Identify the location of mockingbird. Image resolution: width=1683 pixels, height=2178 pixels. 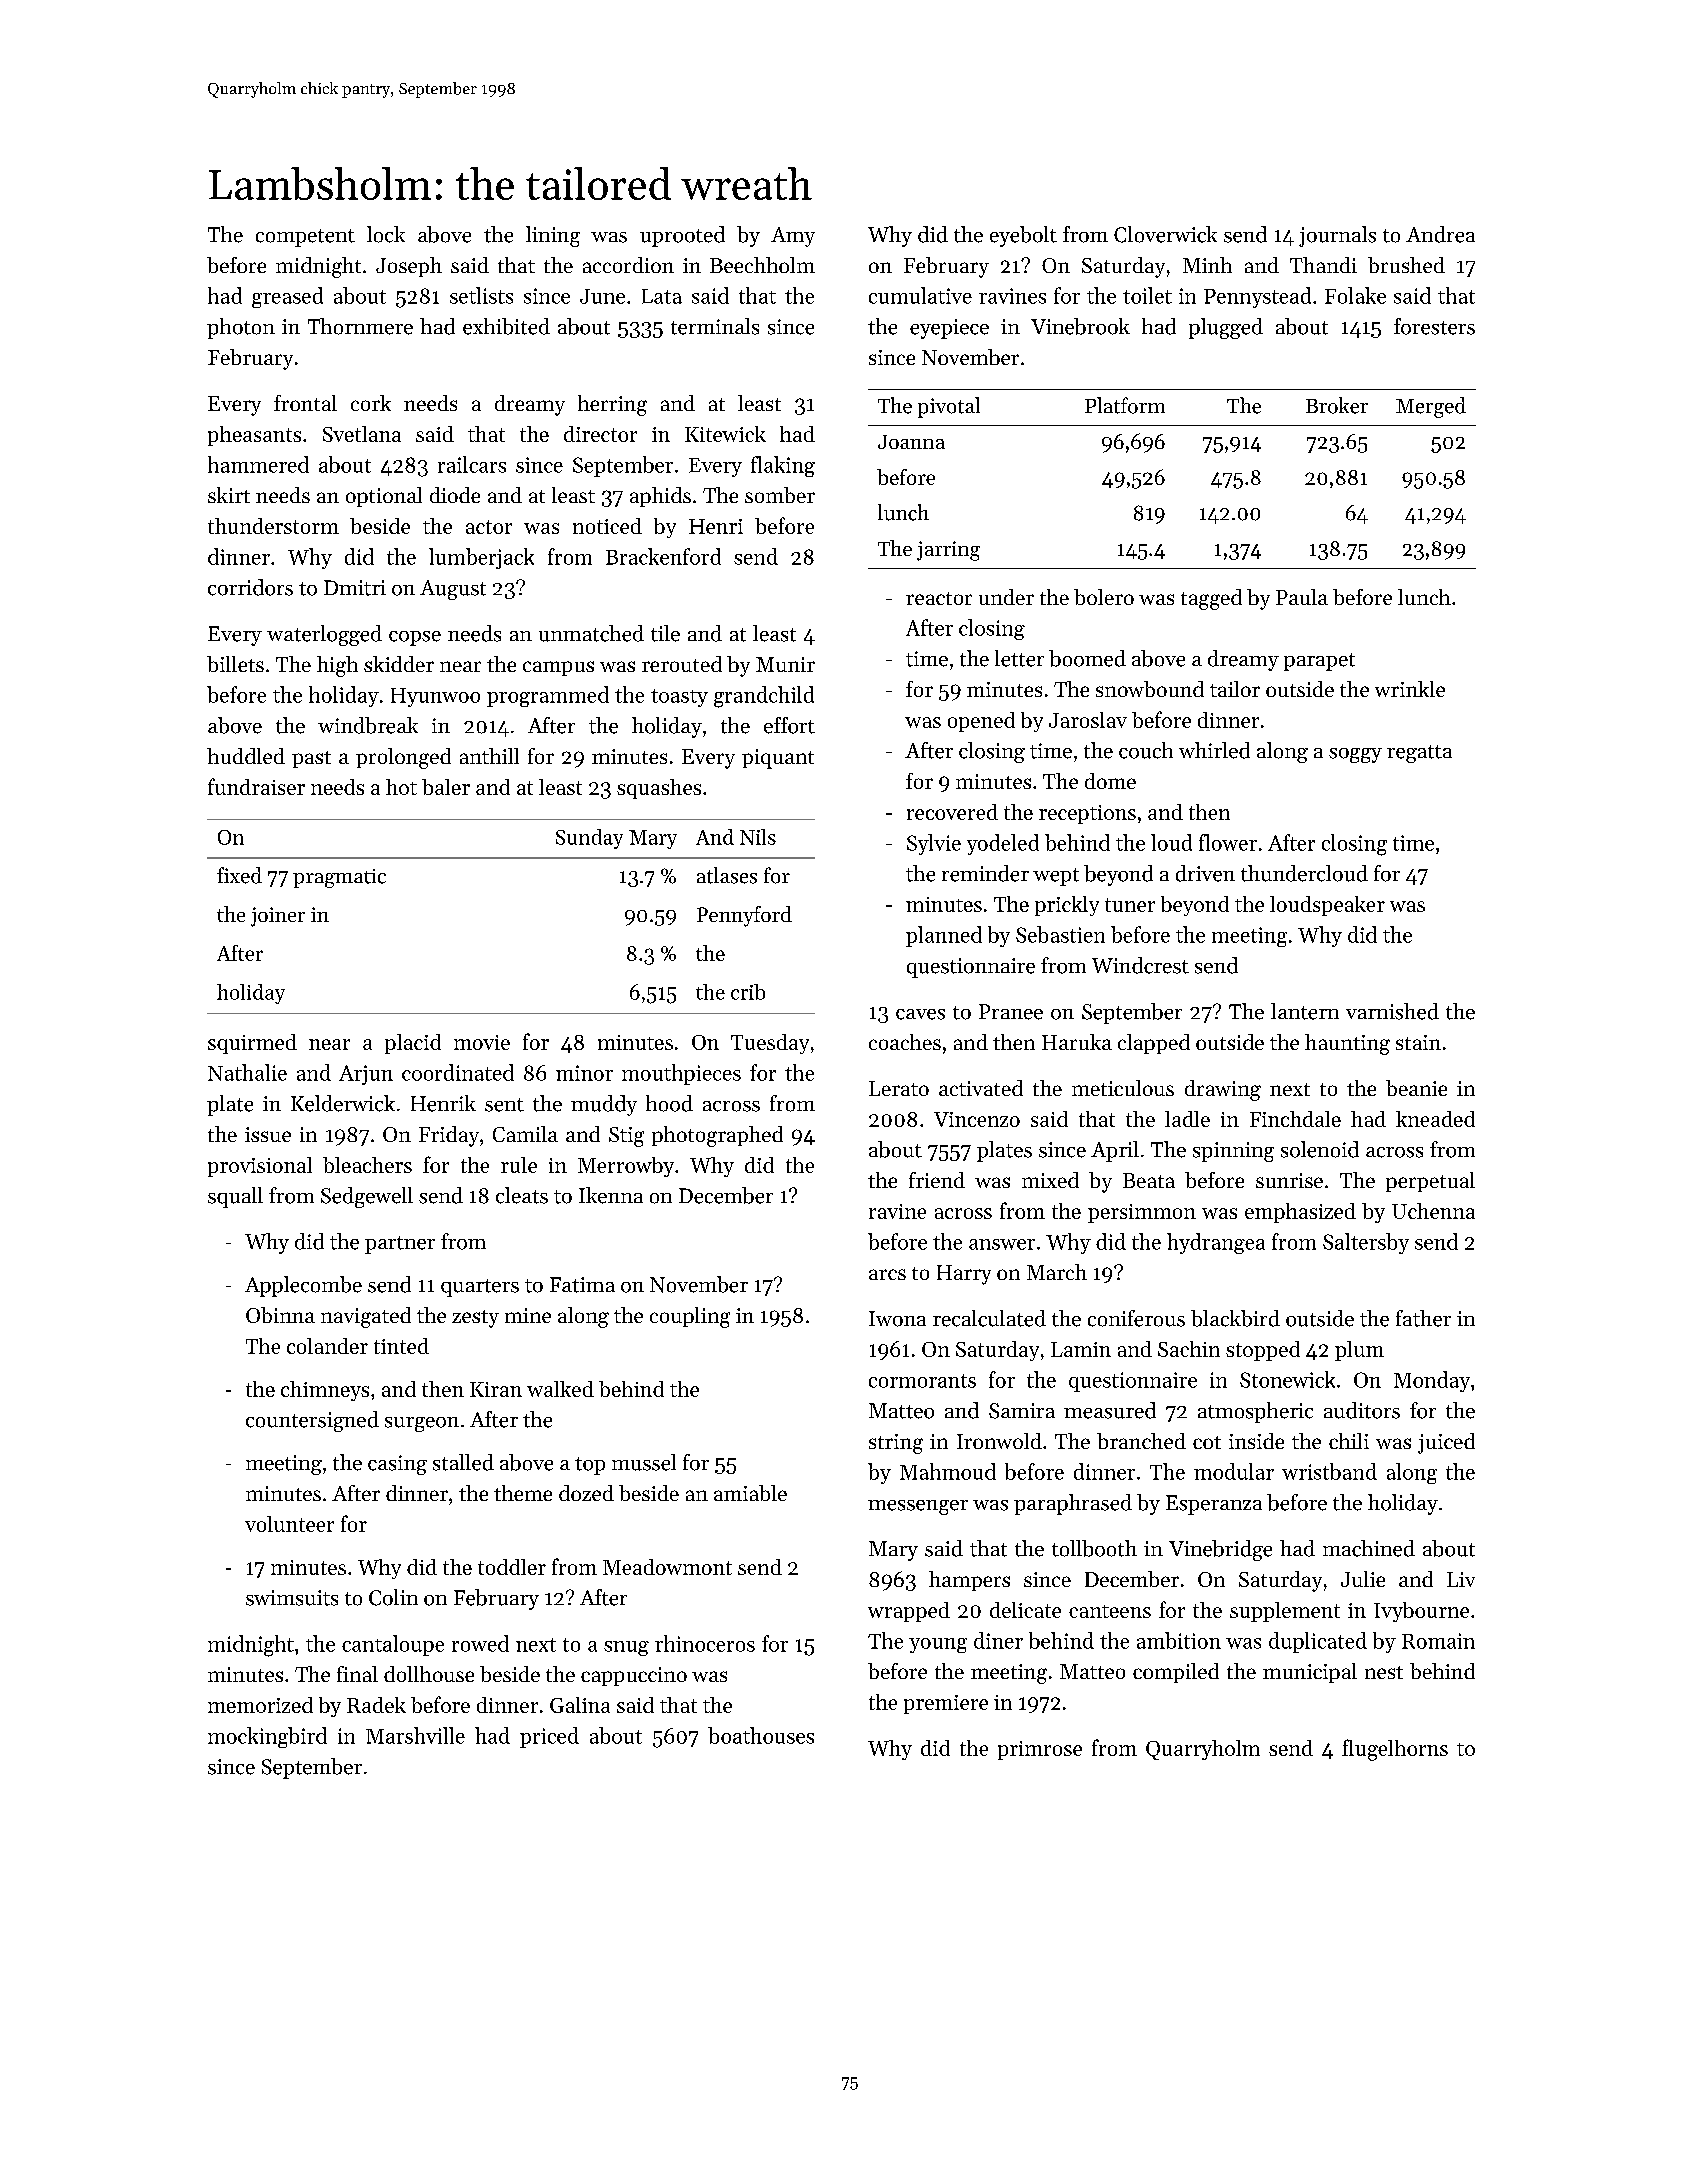
(267, 1737).
